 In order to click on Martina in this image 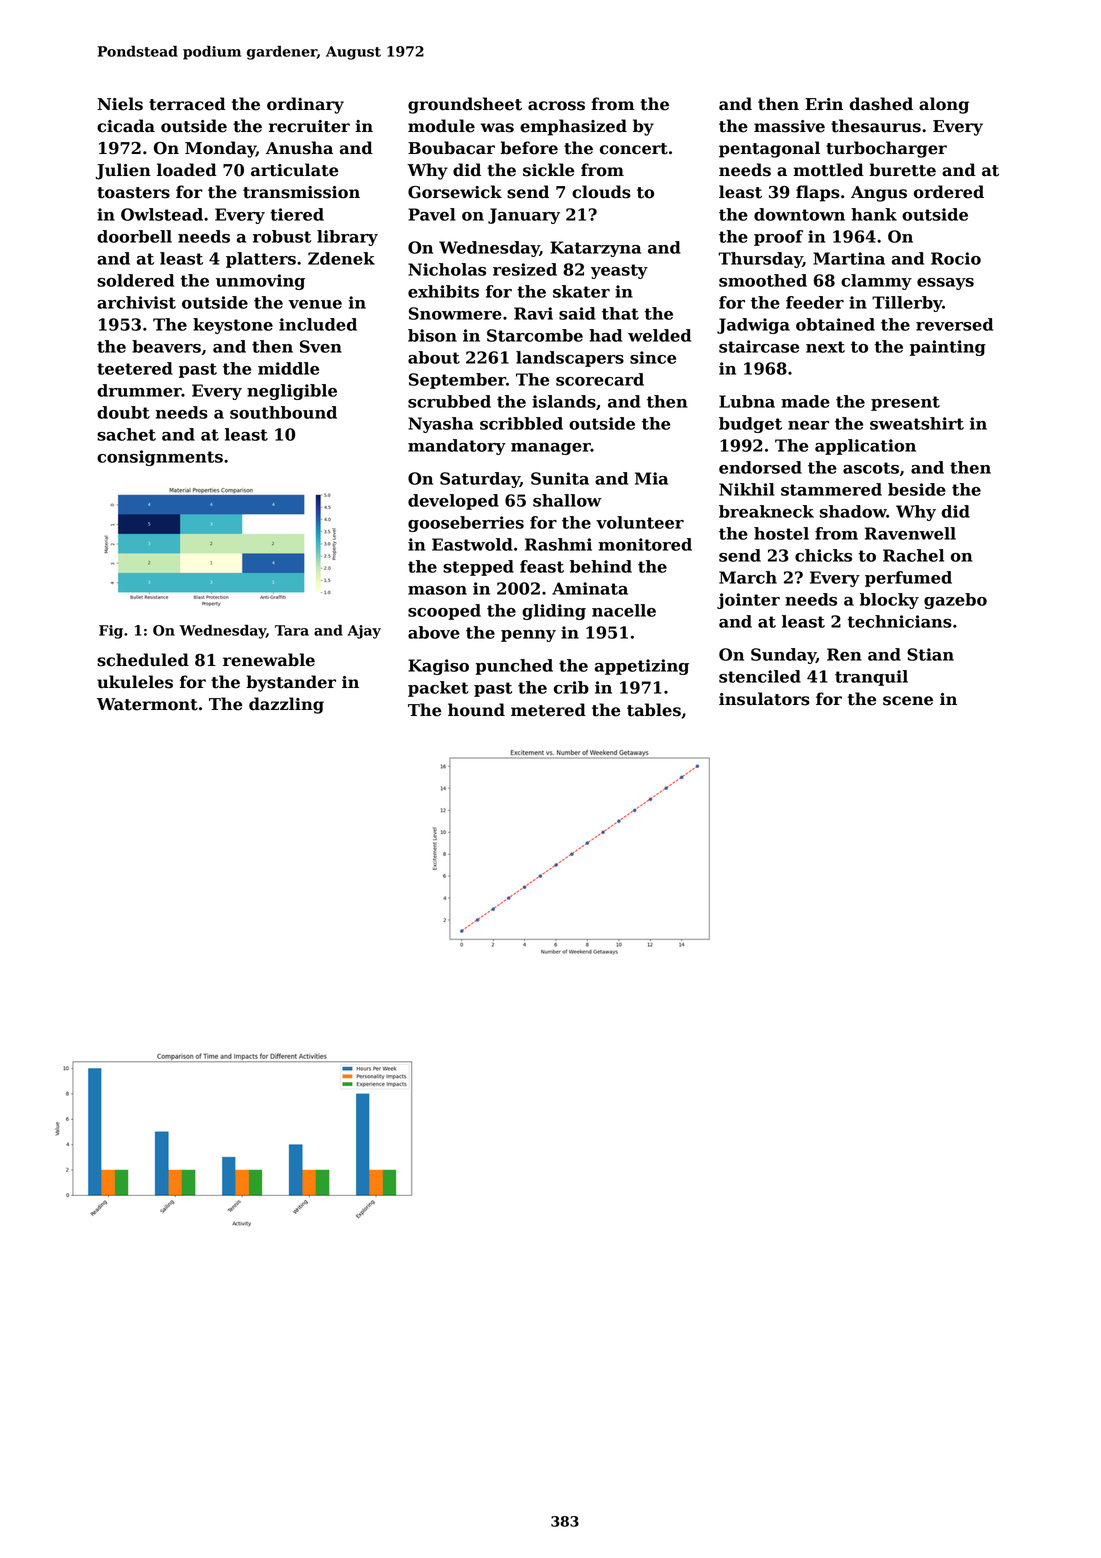, I will do `click(849, 258)`.
